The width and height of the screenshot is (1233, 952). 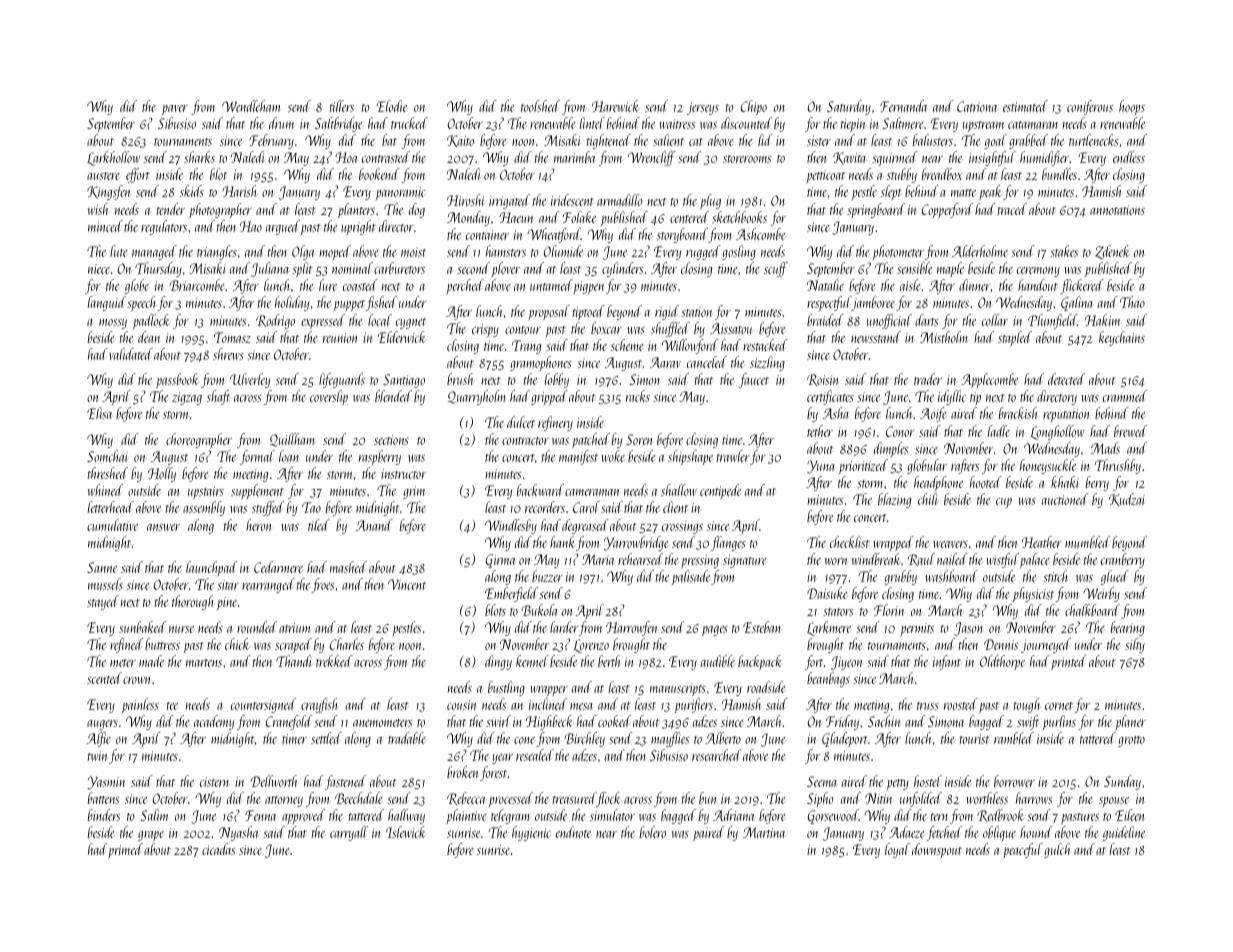 I want to click on checklist, so click(x=849, y=542).
